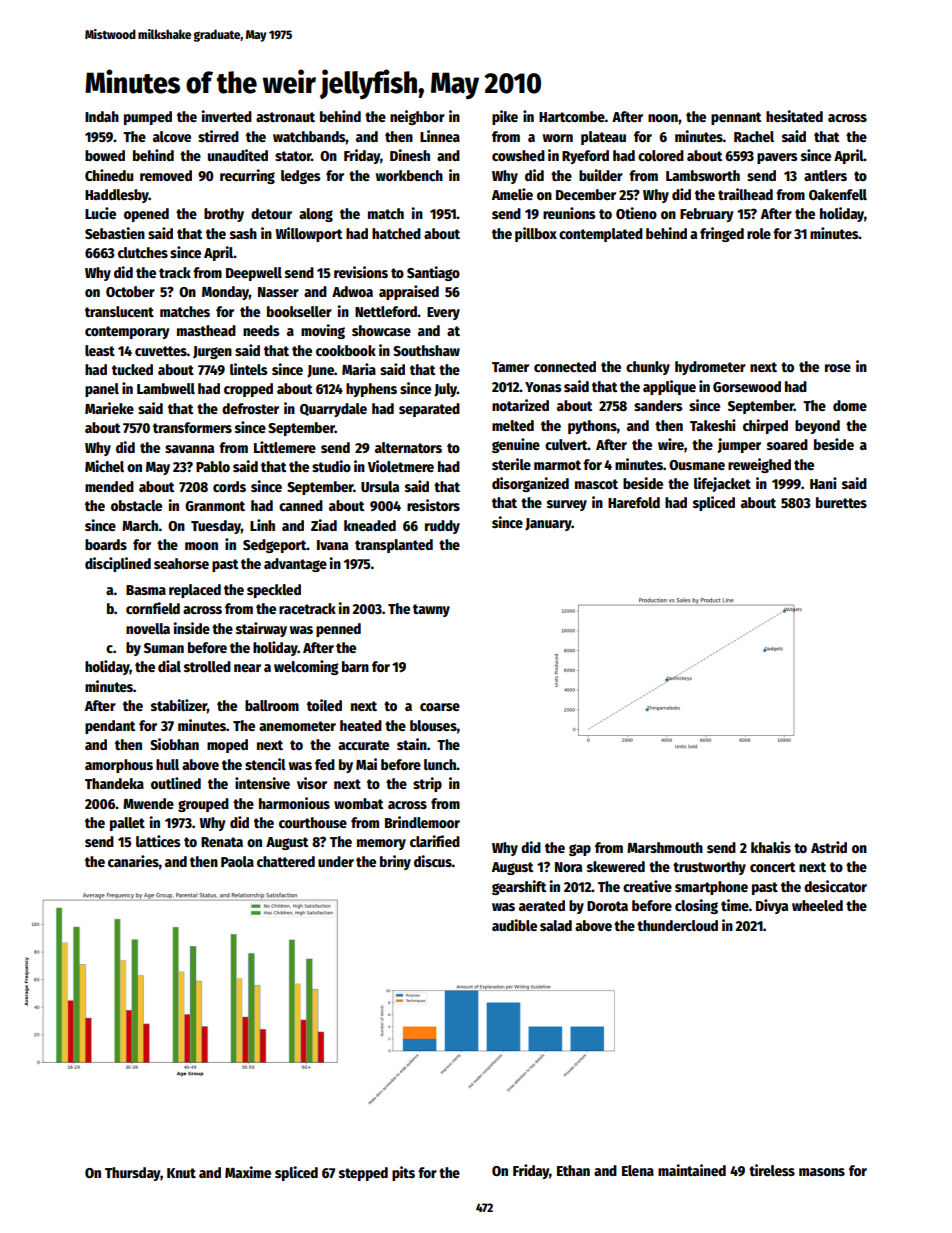 Image resolution: width=952 pixels, height=1233 pixels. Describe the element at coordinates (505, 117) in the image. I see `pike` at that location.
